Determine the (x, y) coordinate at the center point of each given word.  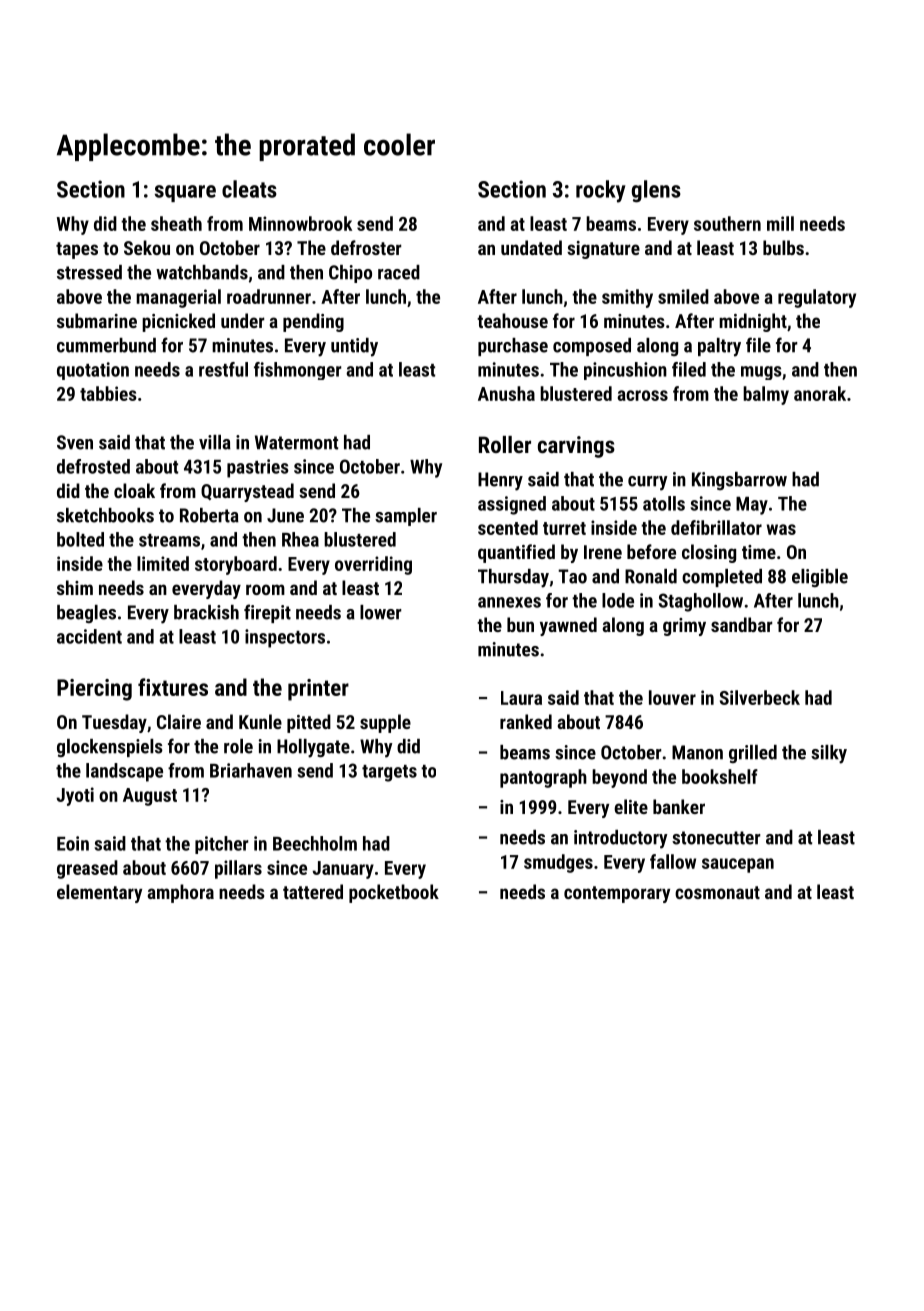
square (185, 193)
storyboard (236, 565)
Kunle (260, 721)
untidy (354, 347)
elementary (99, 893)
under (243, 320)
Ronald (651, 576)
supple (385, 723)
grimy (684, 627)
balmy (766, 395)
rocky (601, 191)
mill (780, 223)
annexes (509, 602)
